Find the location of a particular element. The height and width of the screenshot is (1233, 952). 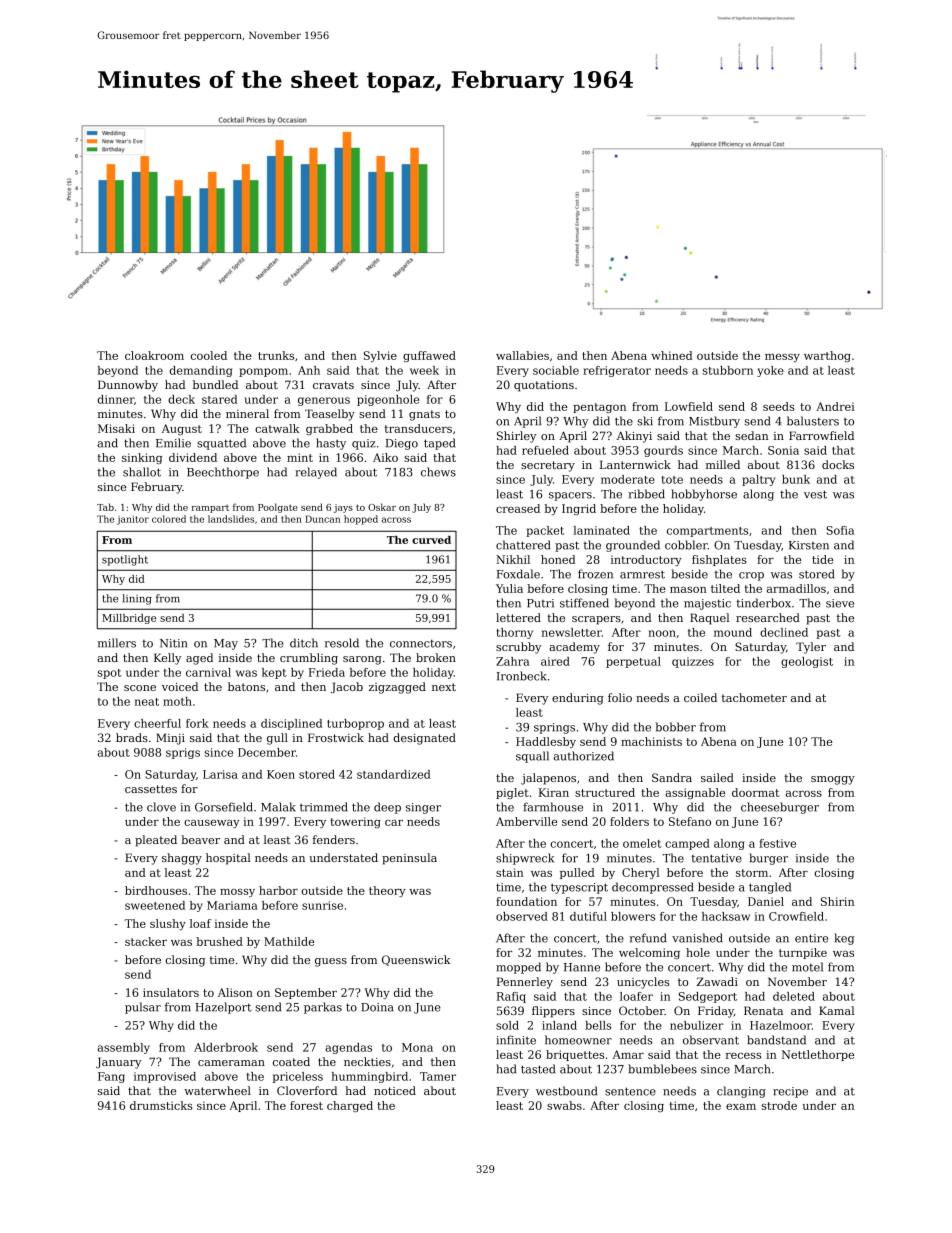

Malak is located at coordinates (278, 807).
